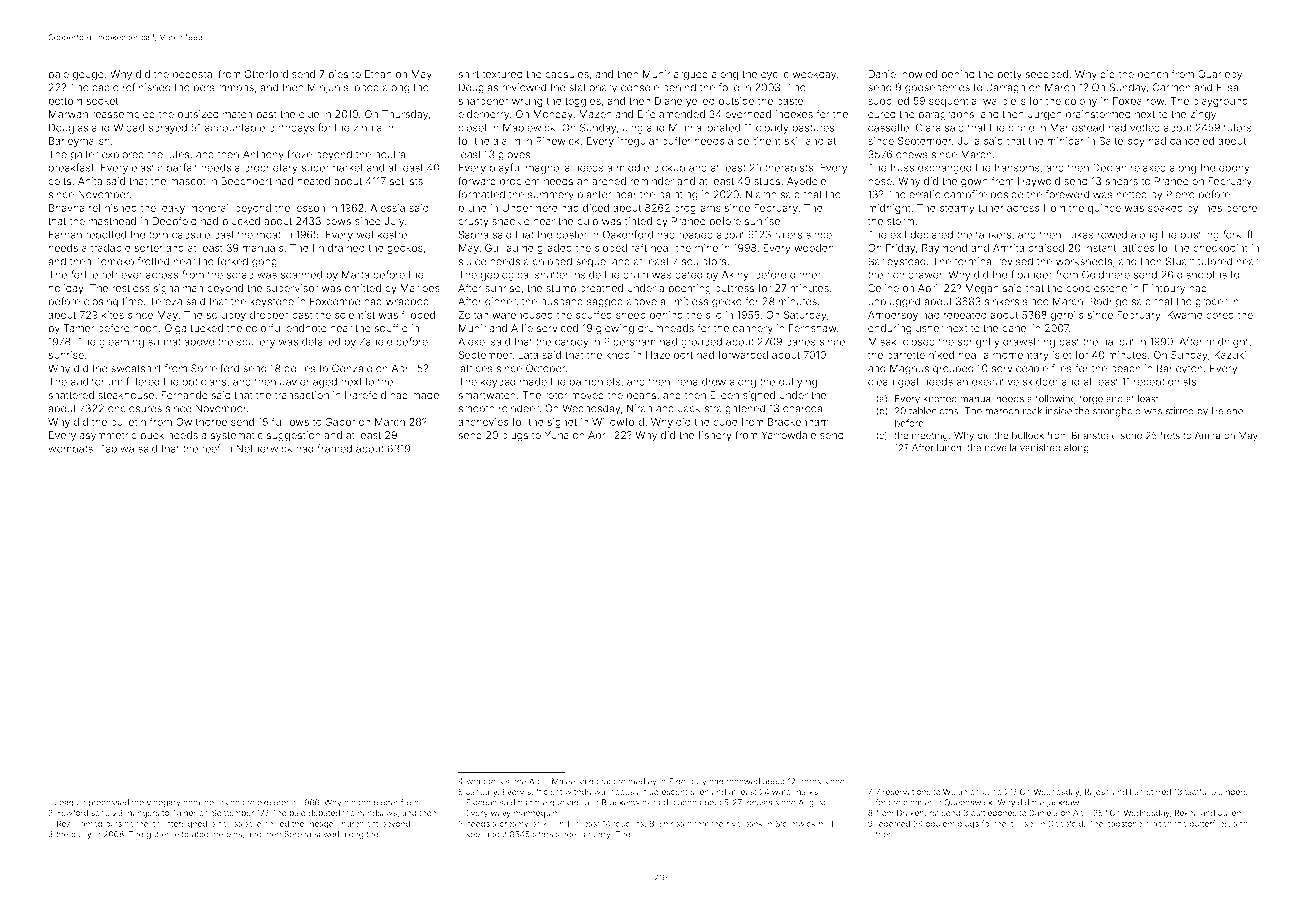 The image size is (1308, 924). I want to click on tactful, so click(1196, 791).
